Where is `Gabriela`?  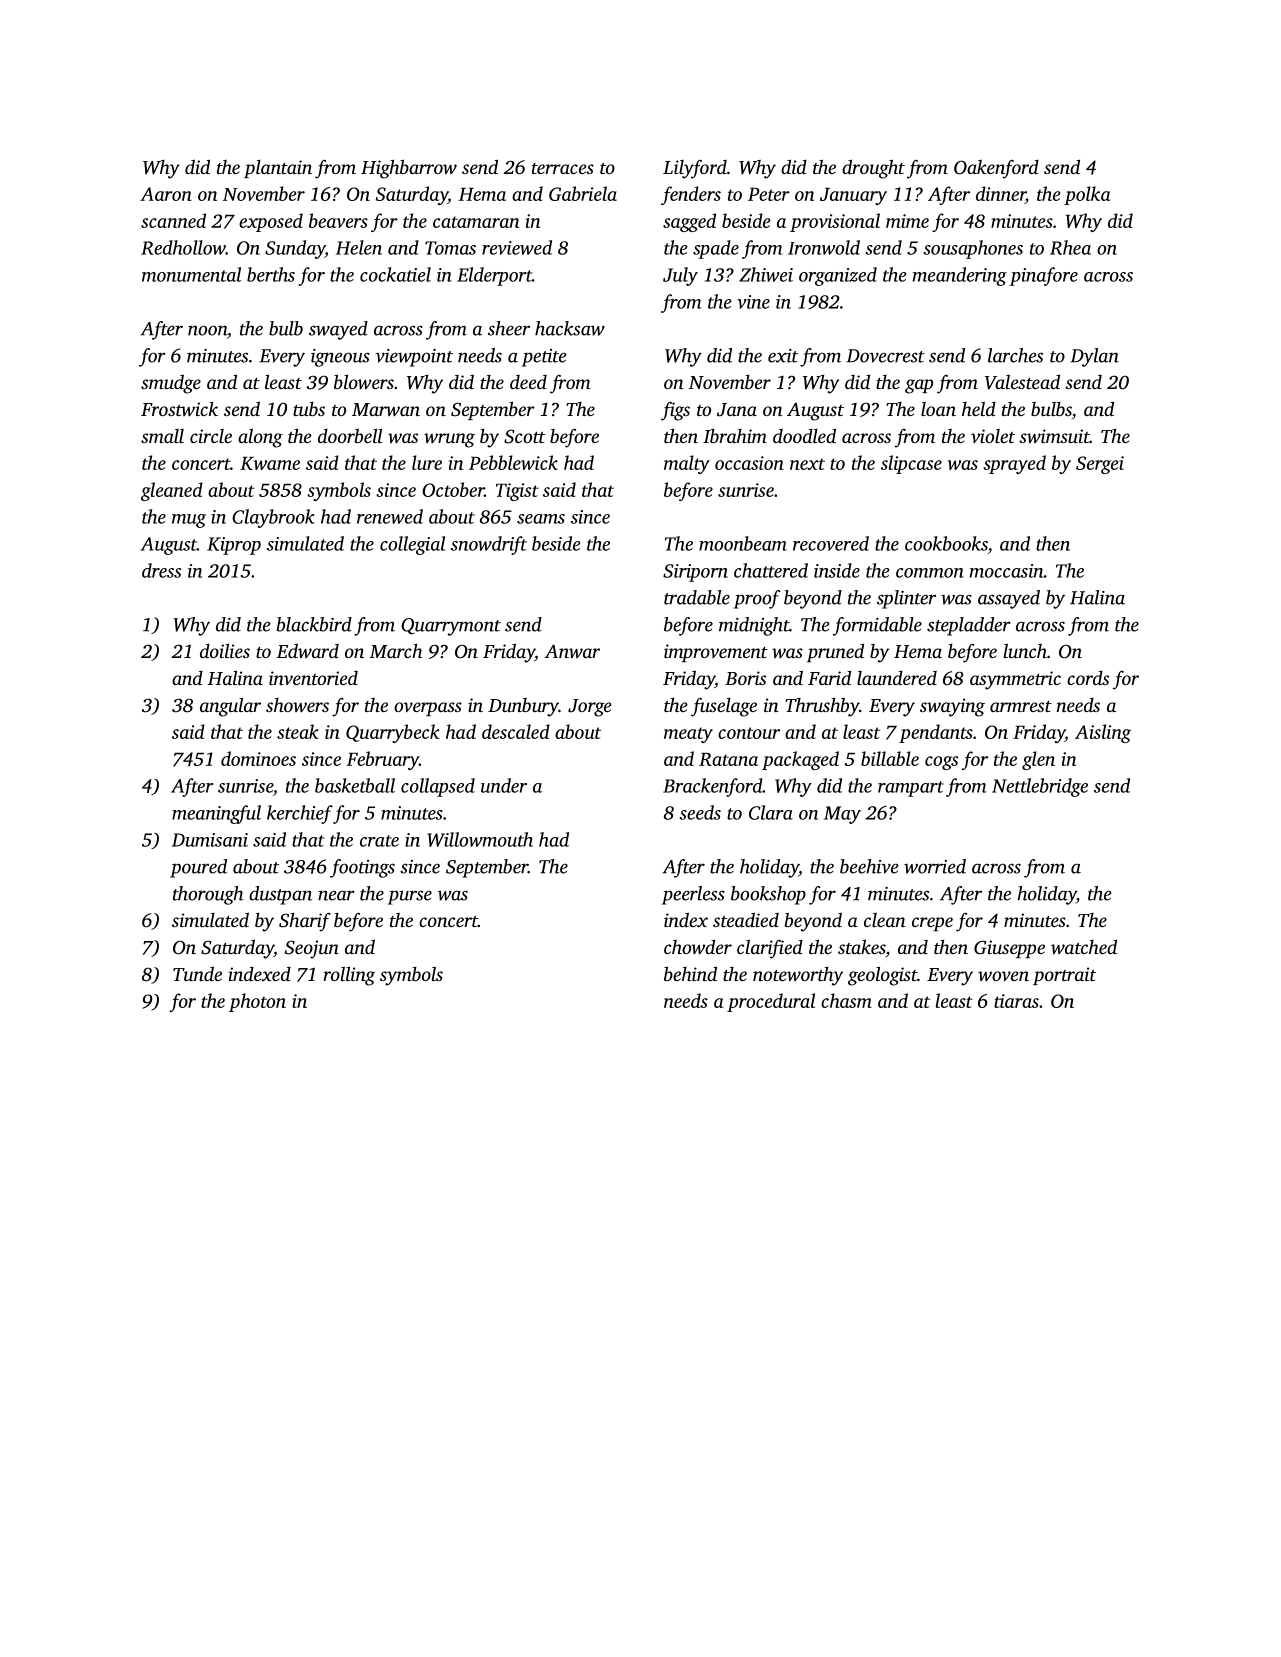 Gabriela is located at coordinates (583, 193).
